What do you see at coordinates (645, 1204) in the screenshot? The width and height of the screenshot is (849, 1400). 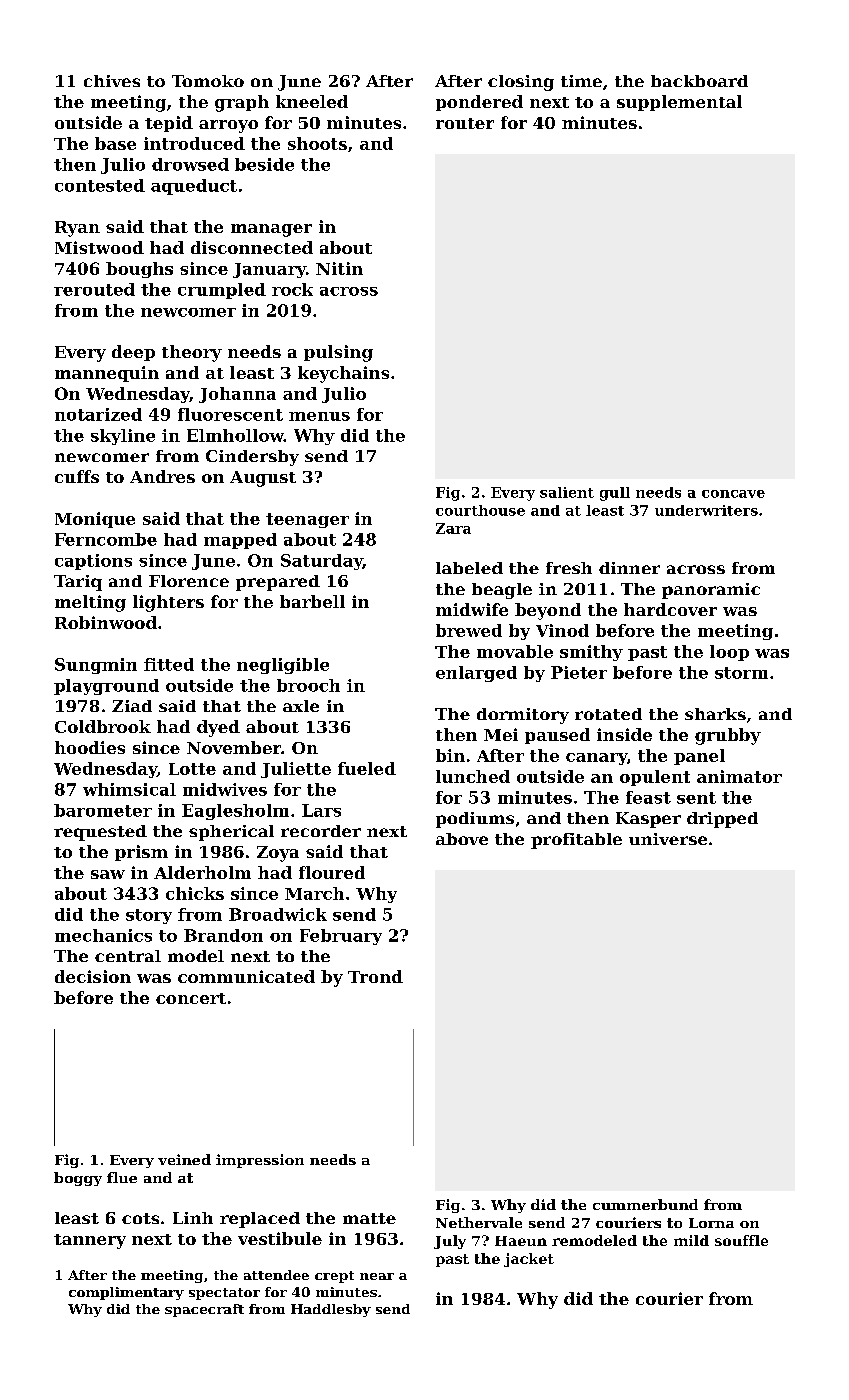 I see `cummerbund` at bounding box center [645, 1204].
